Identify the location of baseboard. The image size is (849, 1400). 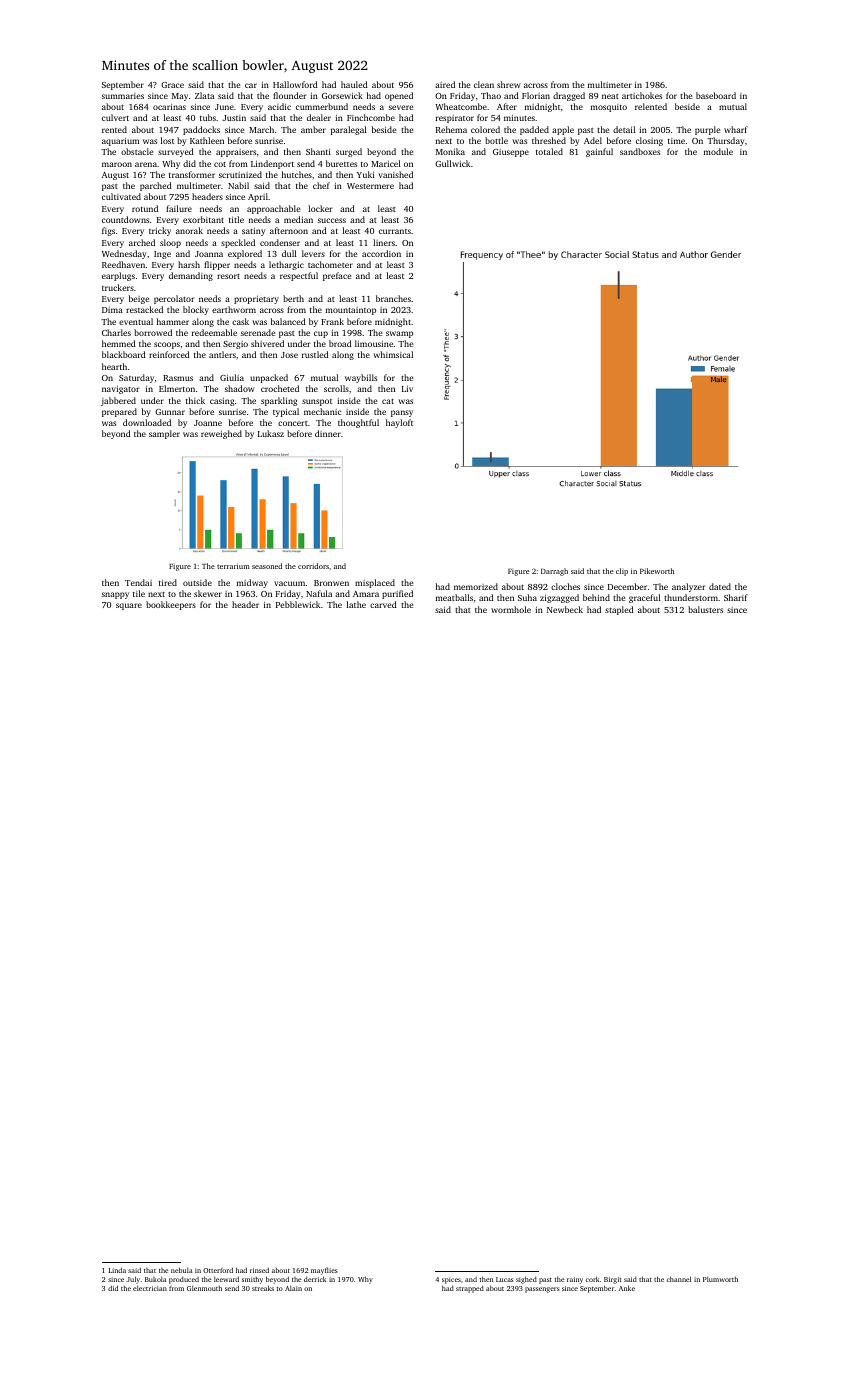
(716, 95).
